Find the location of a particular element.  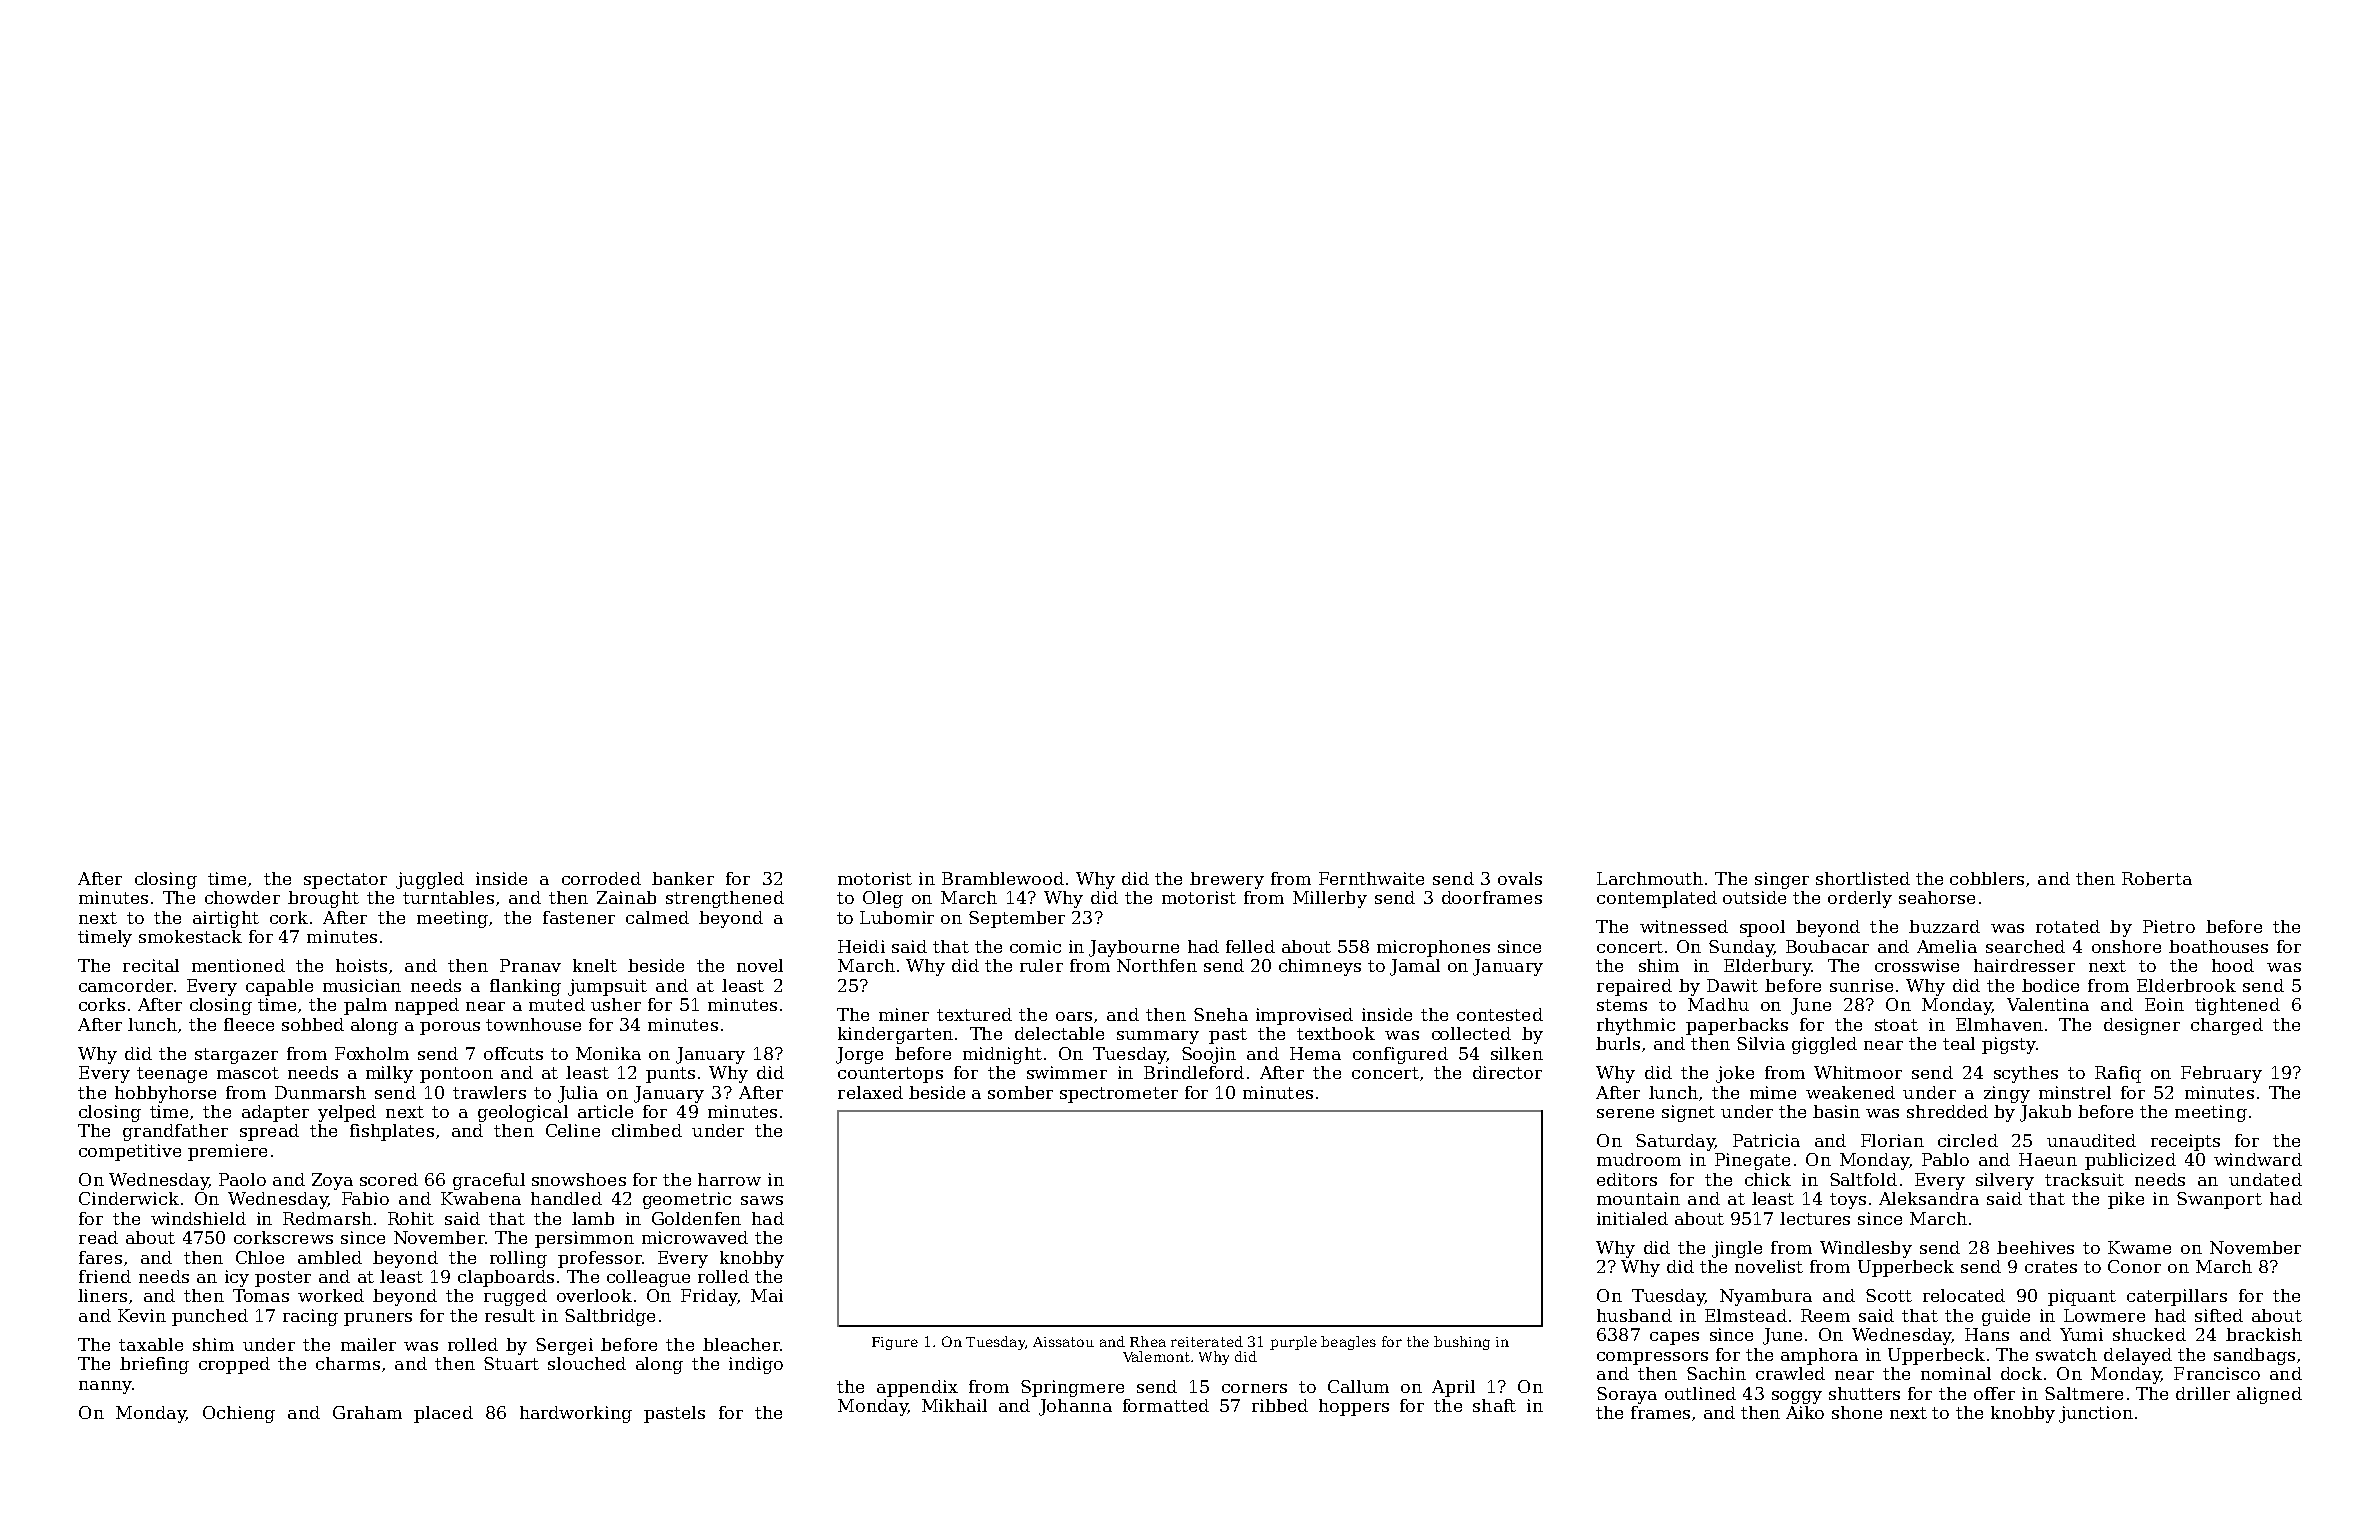

Monika is located at coordinates (608, 1053).
